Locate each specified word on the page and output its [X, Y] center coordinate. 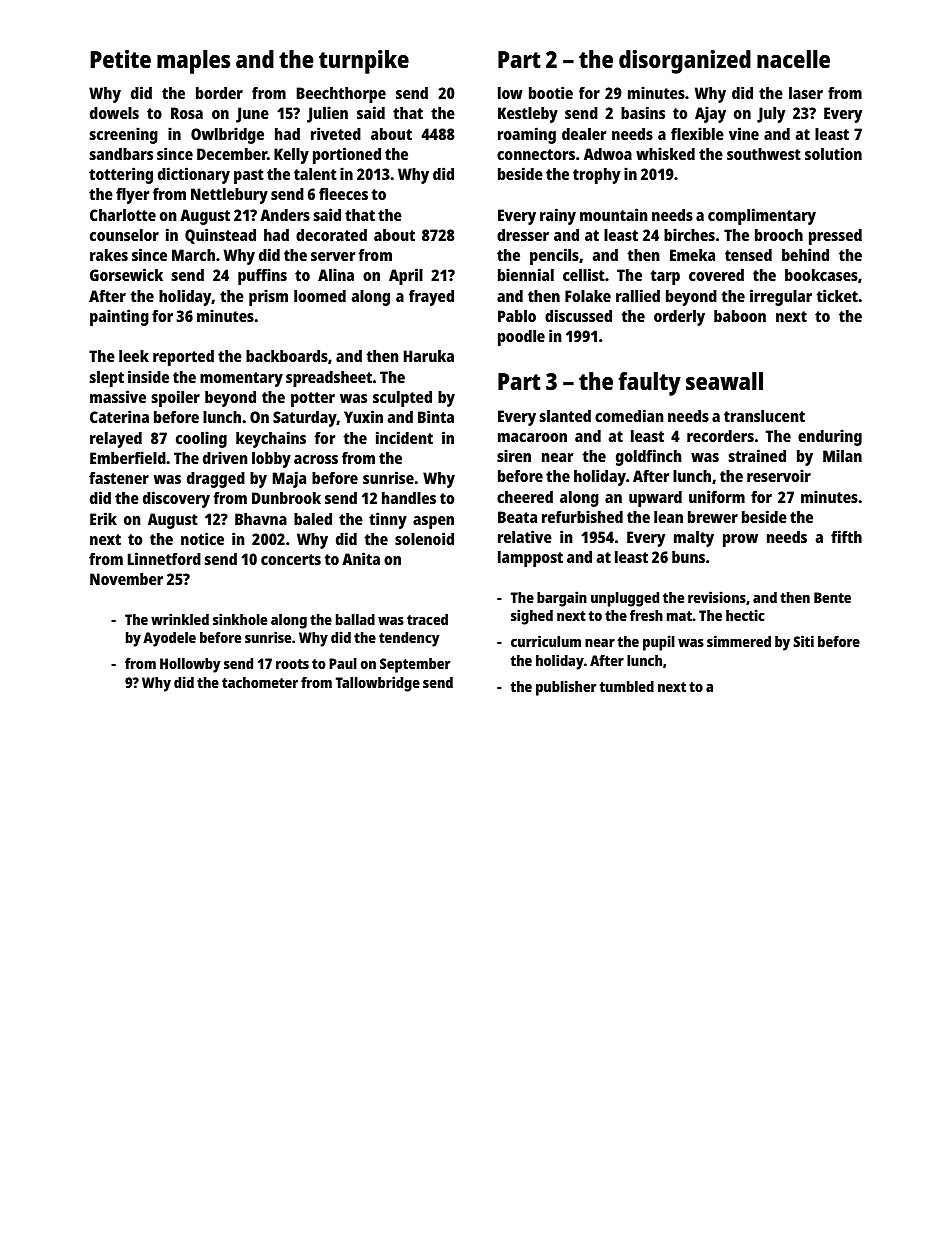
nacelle [793, 59]
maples [193, 62]
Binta [436, 416]
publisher [566, 688]
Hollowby [190, 665]
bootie [551, 92]
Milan [842, 455]
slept [106, 379]
